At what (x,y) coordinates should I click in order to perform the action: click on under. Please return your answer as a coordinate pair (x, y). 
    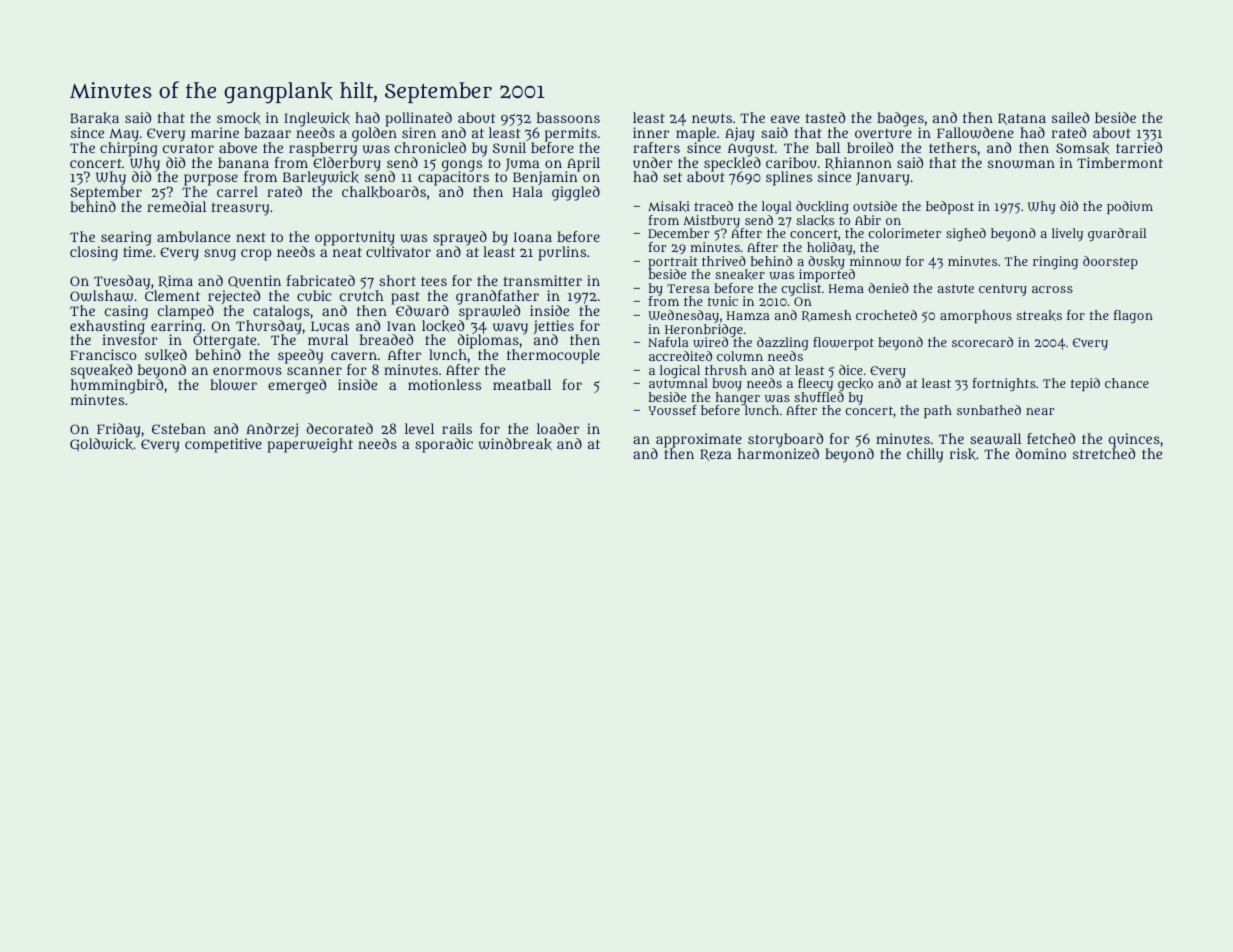
    Looking at the image, I should click on (653, 162).
